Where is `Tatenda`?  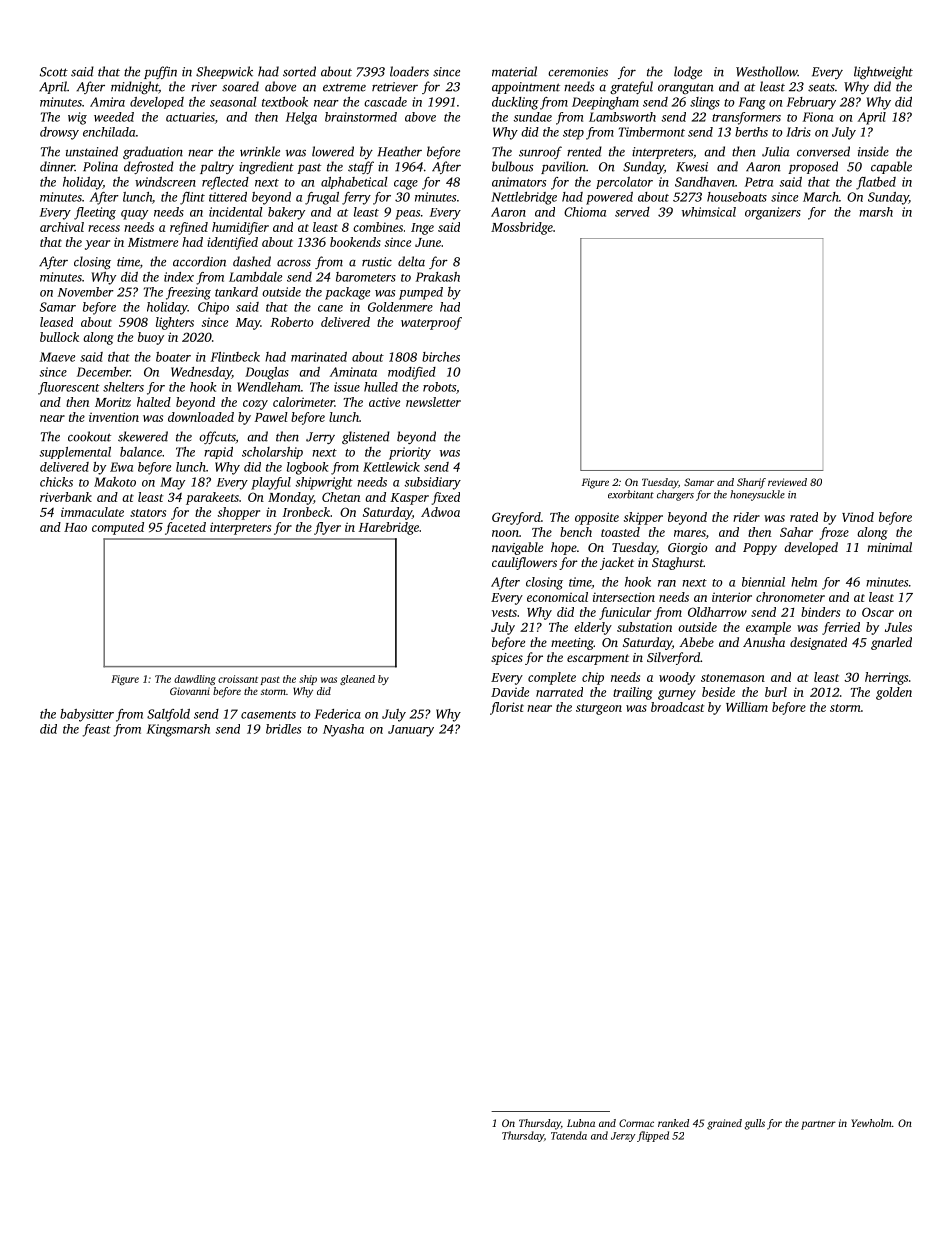 Tatenda is located at coordinates (569, 1135).
